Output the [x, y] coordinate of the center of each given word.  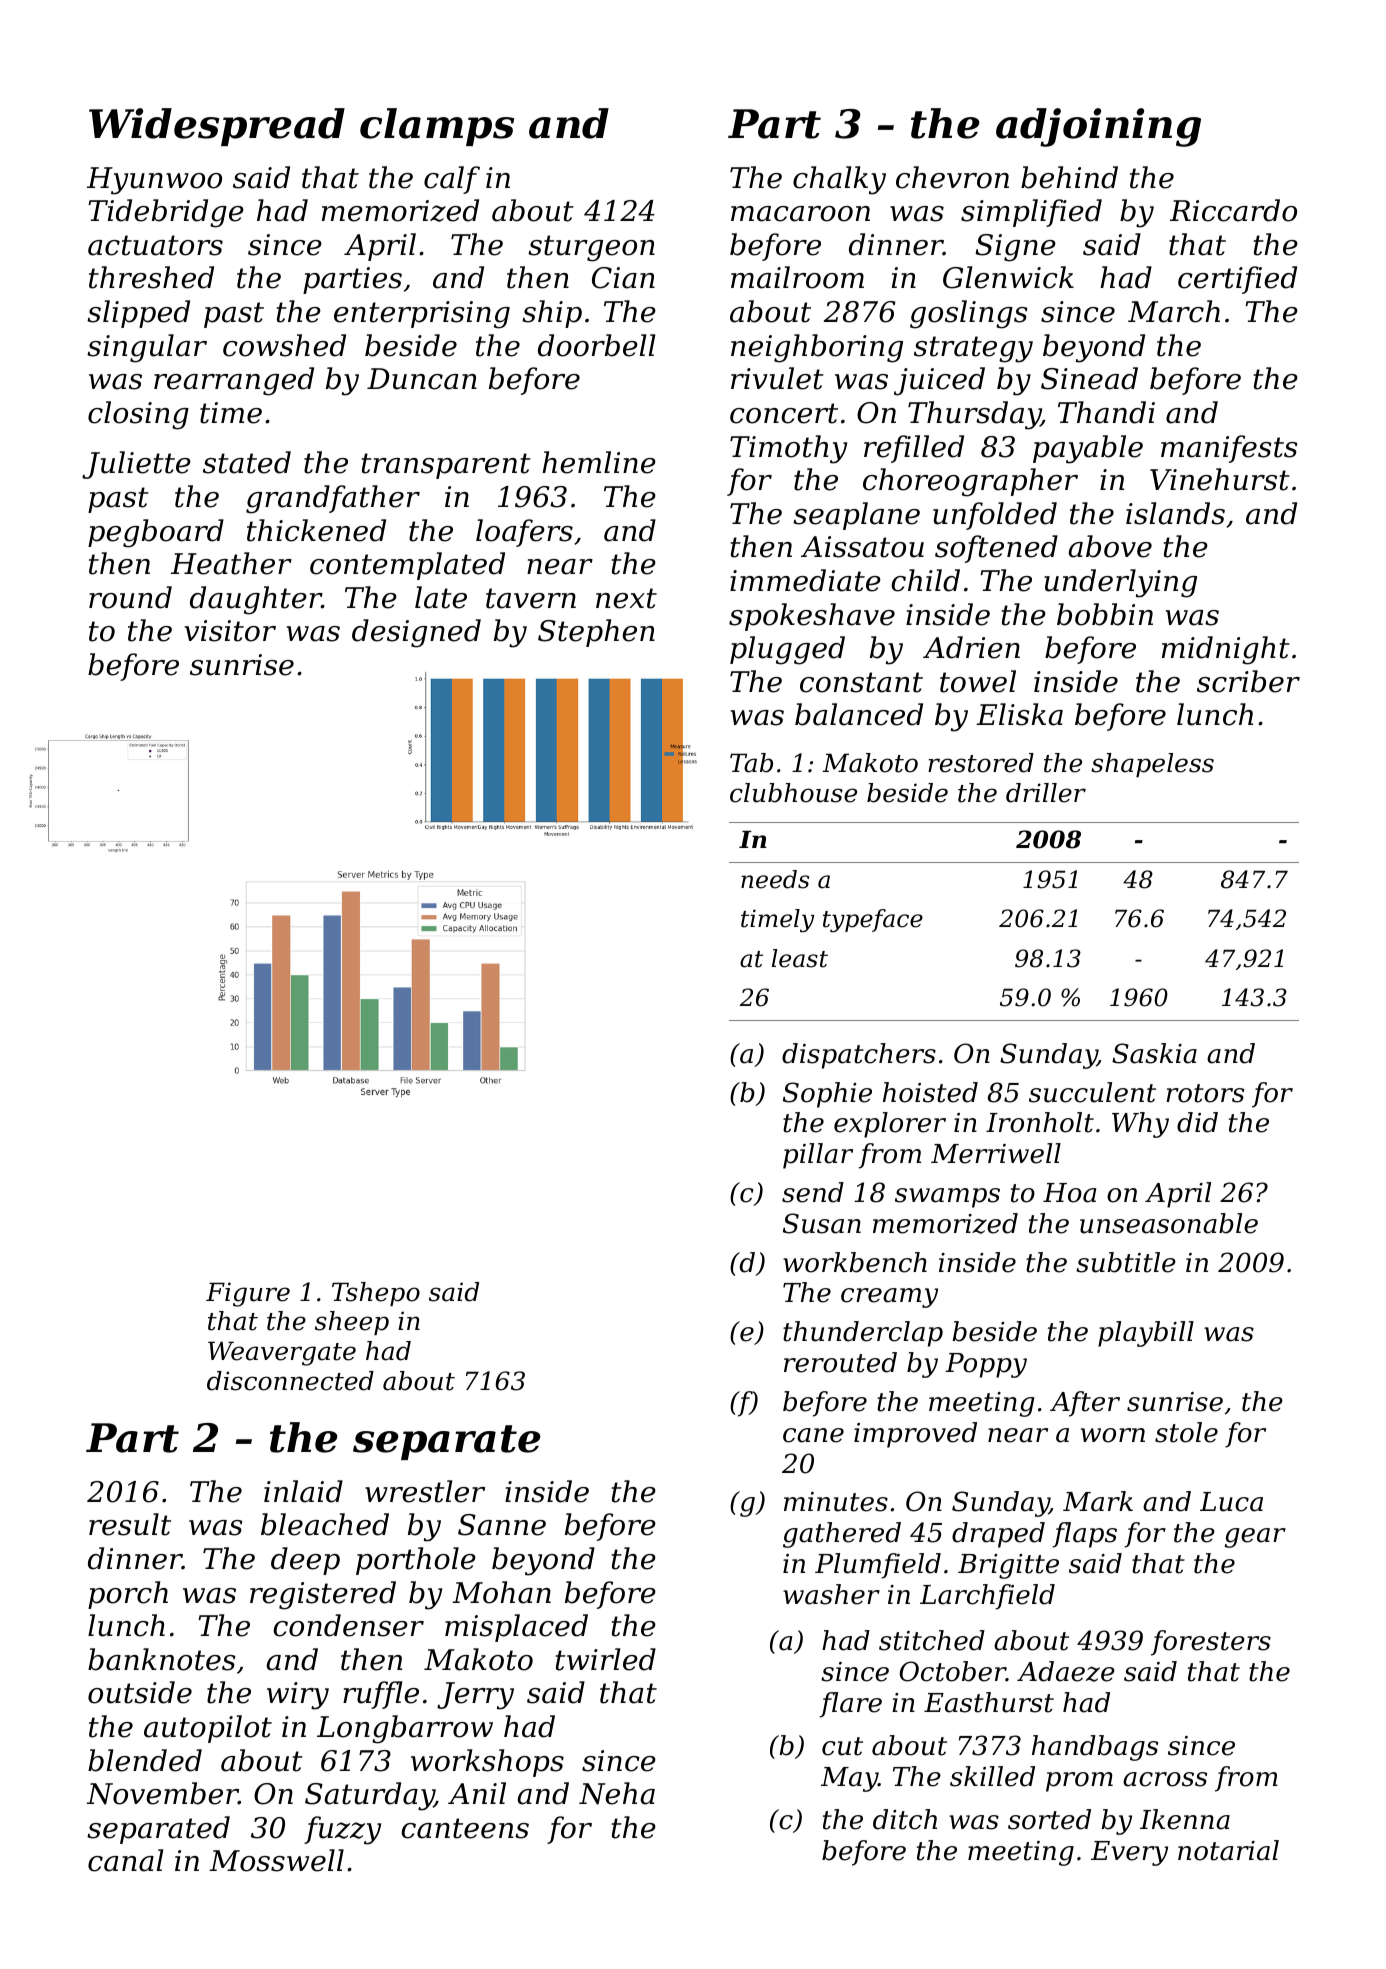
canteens [465, 1828]
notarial [1228, 1850]
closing [138, 415]
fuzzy [342, 1830]
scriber [1248, 681]
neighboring [817, 348]
